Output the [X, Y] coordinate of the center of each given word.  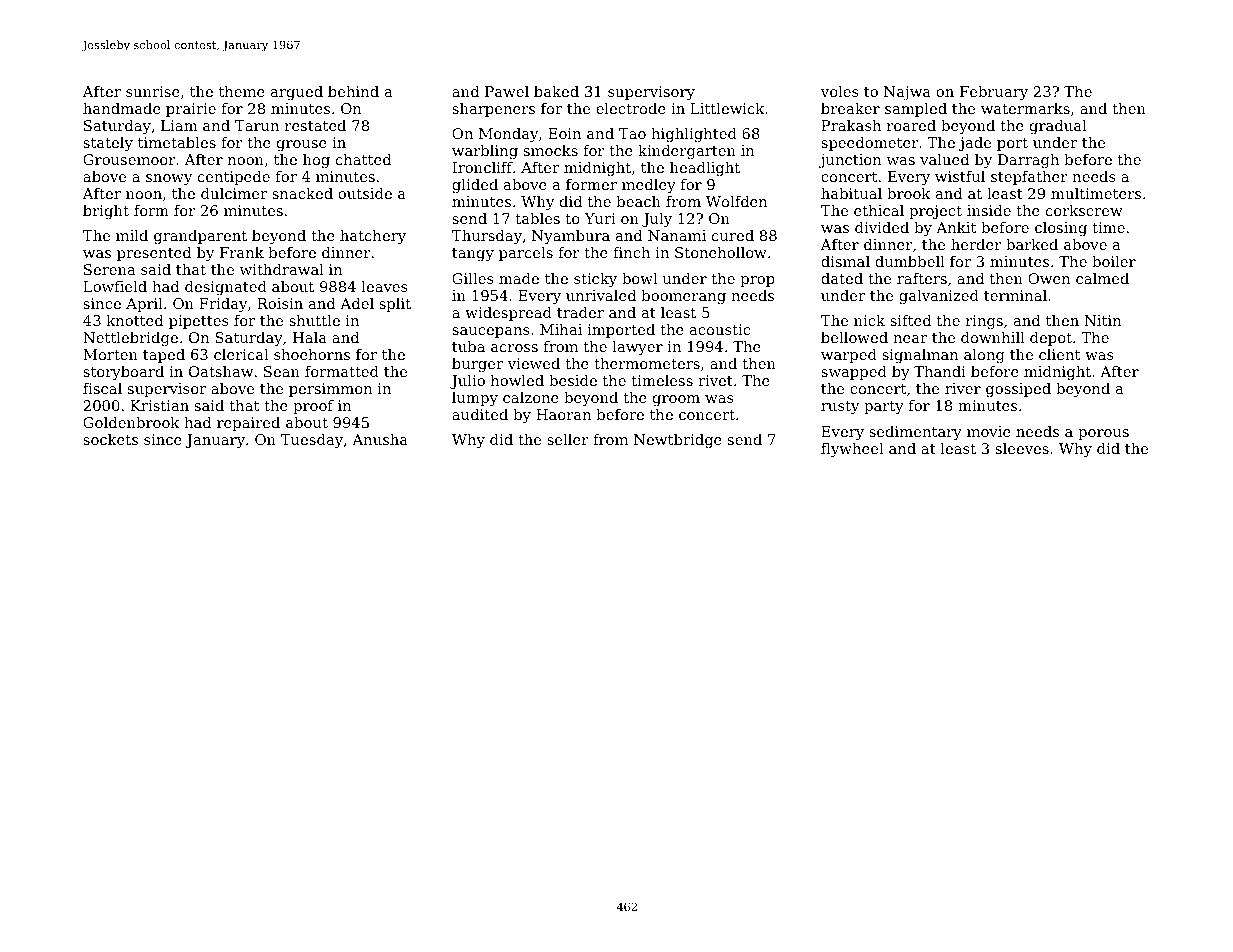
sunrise [153, 91]
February [994, 93]
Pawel [507, 91]
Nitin [1103, 320]
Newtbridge [678, 441]
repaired [248, 424]
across [514, 348]
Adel [357, 303]
